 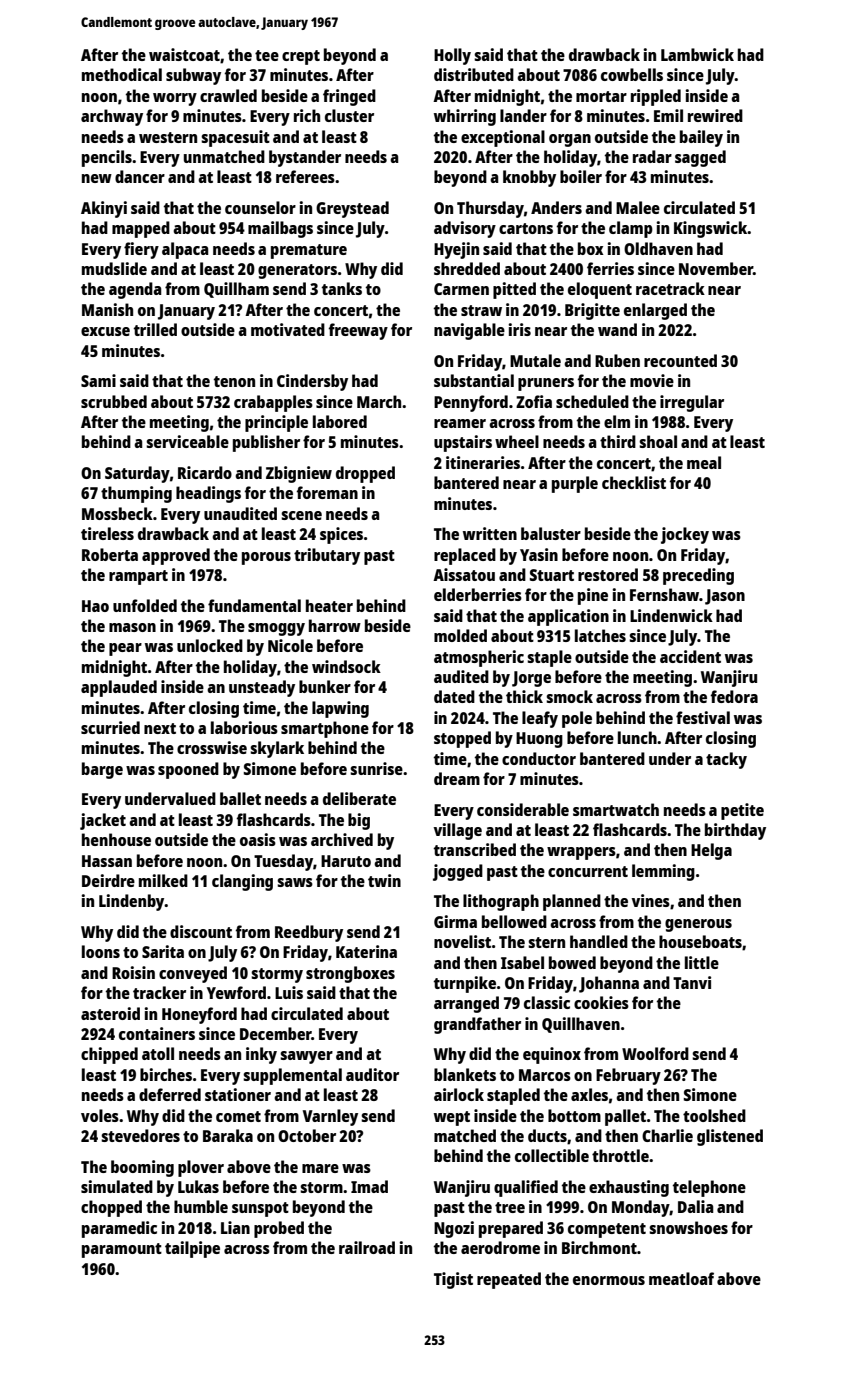 What do you see at coordinates (608, 574) in the screenshot?
I see `restored` at bounding box center [608, 574].
